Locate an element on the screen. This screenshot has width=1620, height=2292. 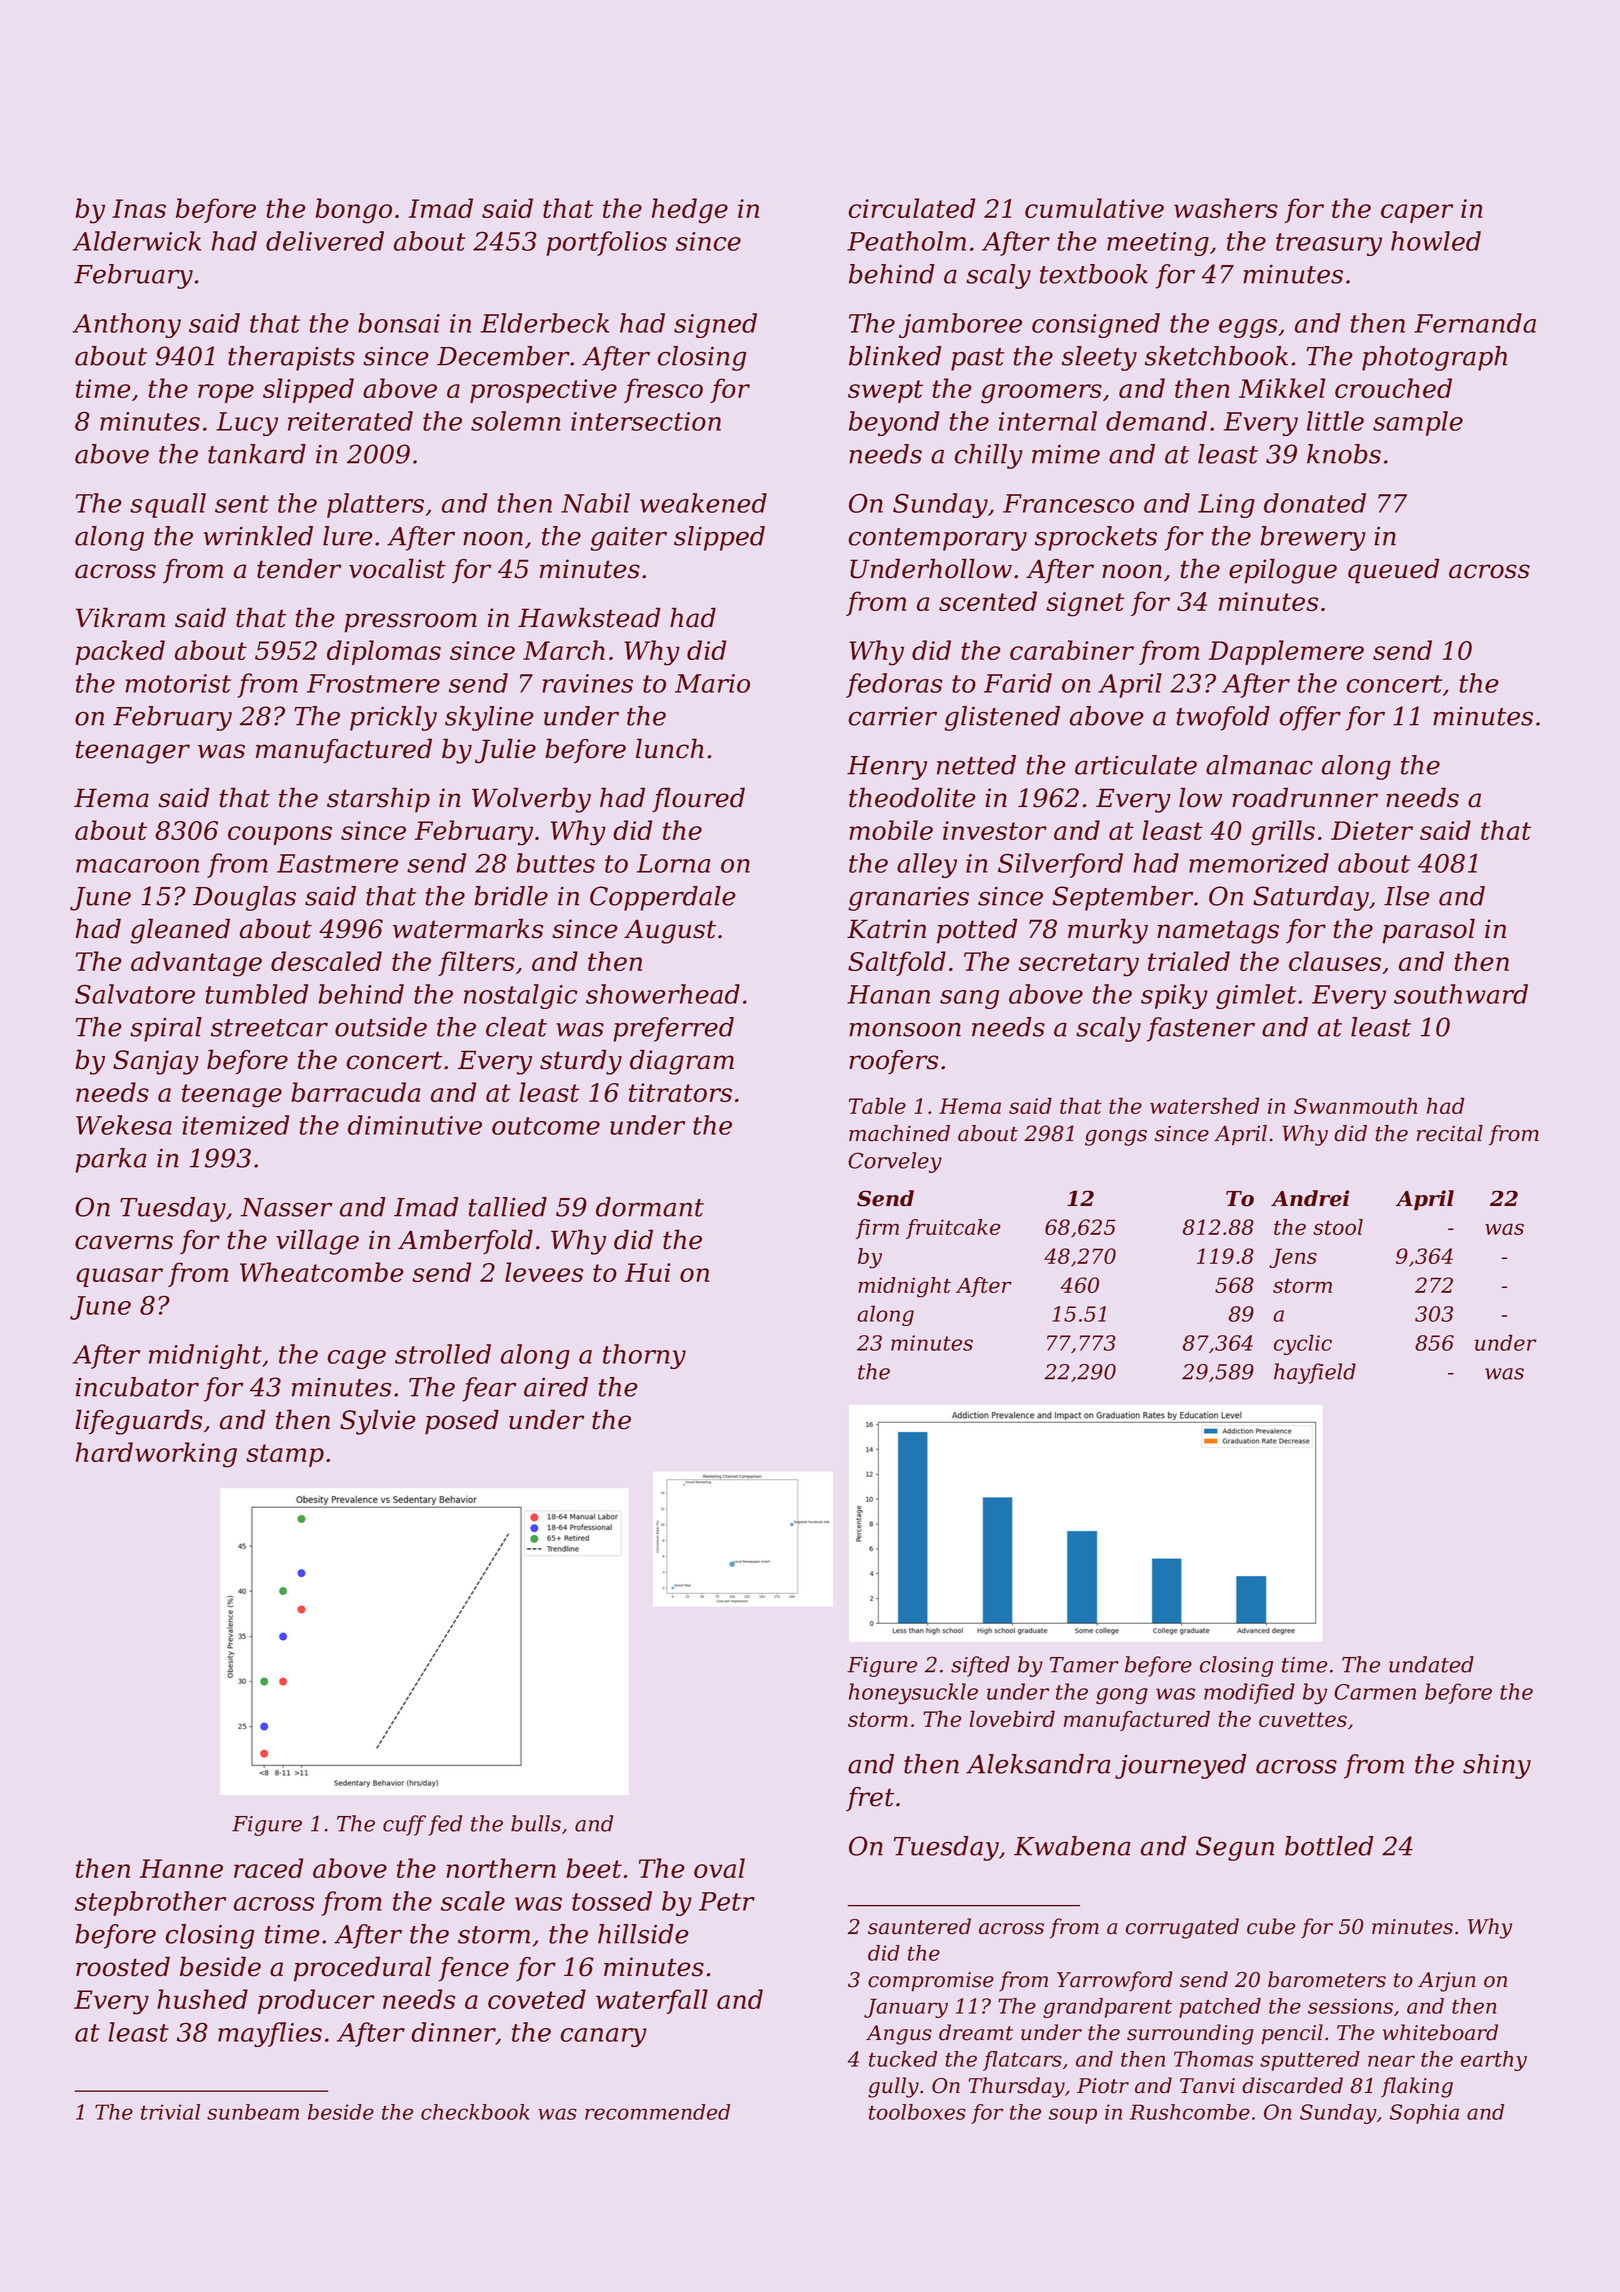
roosted is located at coordinates (123, 1966).
